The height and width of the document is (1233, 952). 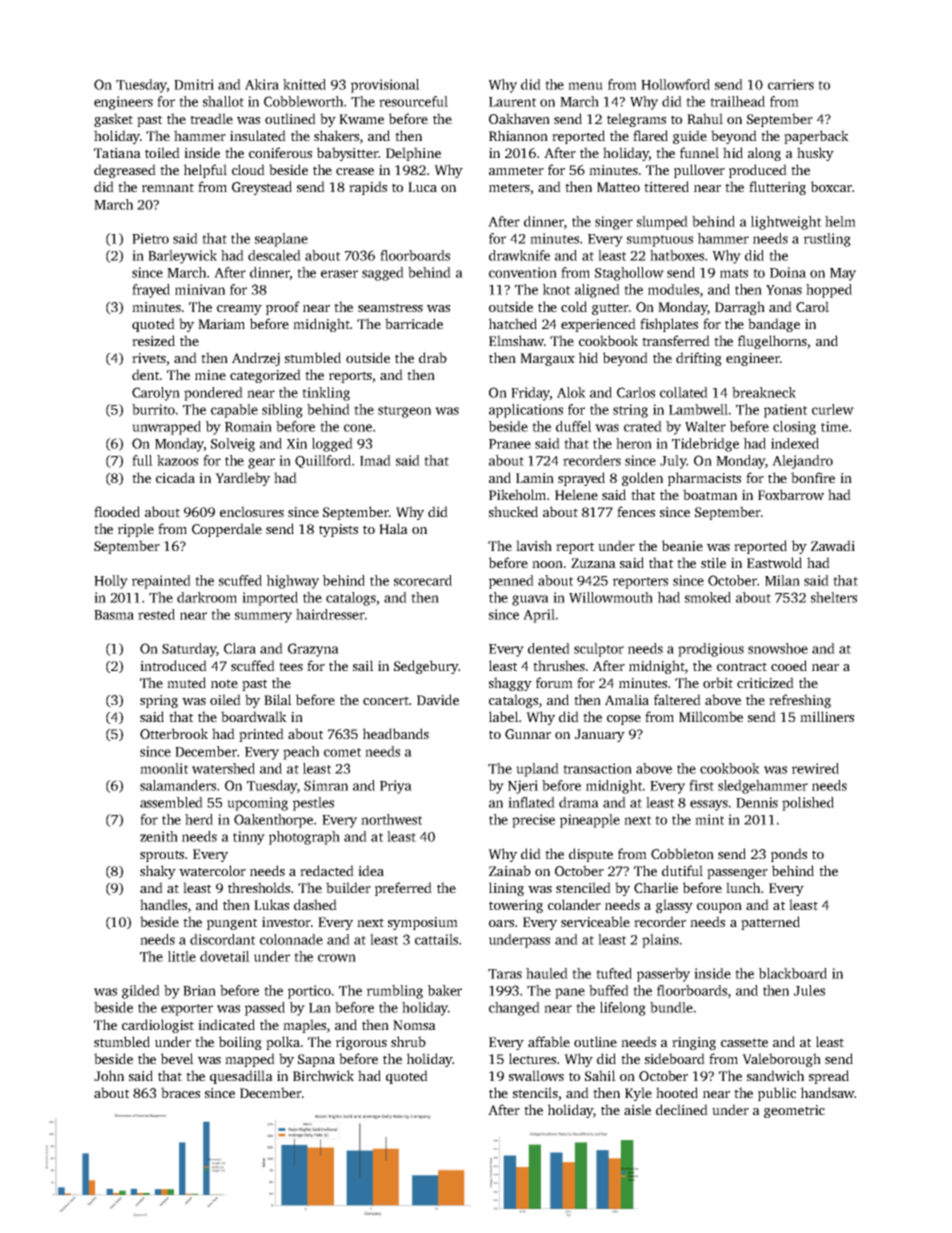 What do you see at coordinates (241, 1077) in the document?
I see `quesadilla` at bounding box center [241, 1077].
